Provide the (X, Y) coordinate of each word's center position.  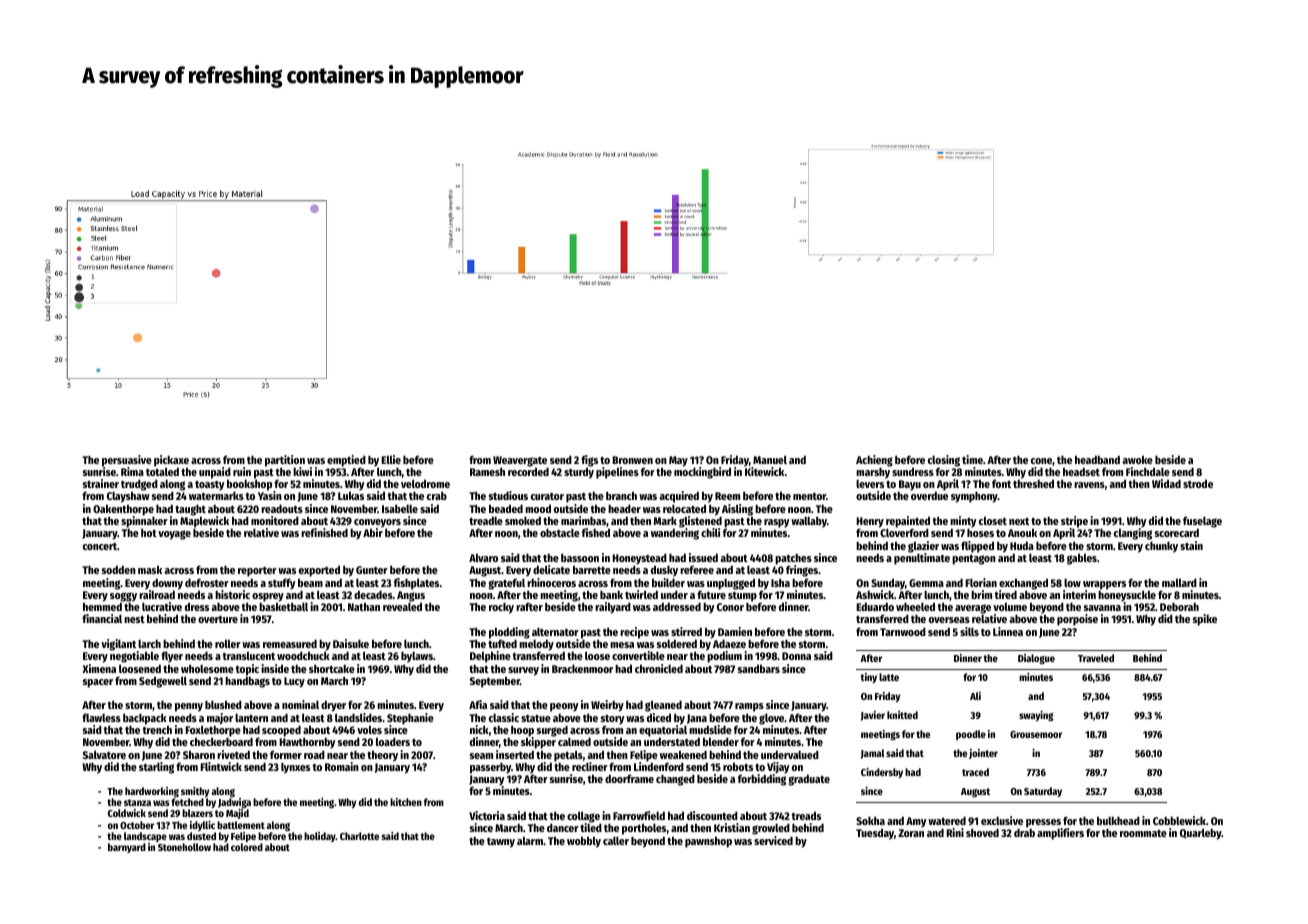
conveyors (377, 523)
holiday (320, 837)
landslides (358, 717)
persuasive (127, 461)
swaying (1036, 716)
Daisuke (351, 643)
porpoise (1077, 620)
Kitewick (765, 471)
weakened (683, 754)
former (286, 754)
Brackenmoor (582, 668)
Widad (1166, 483)
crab (437, 495)
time (972, 459)
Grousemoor (1036, 734)
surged (552, 731)
